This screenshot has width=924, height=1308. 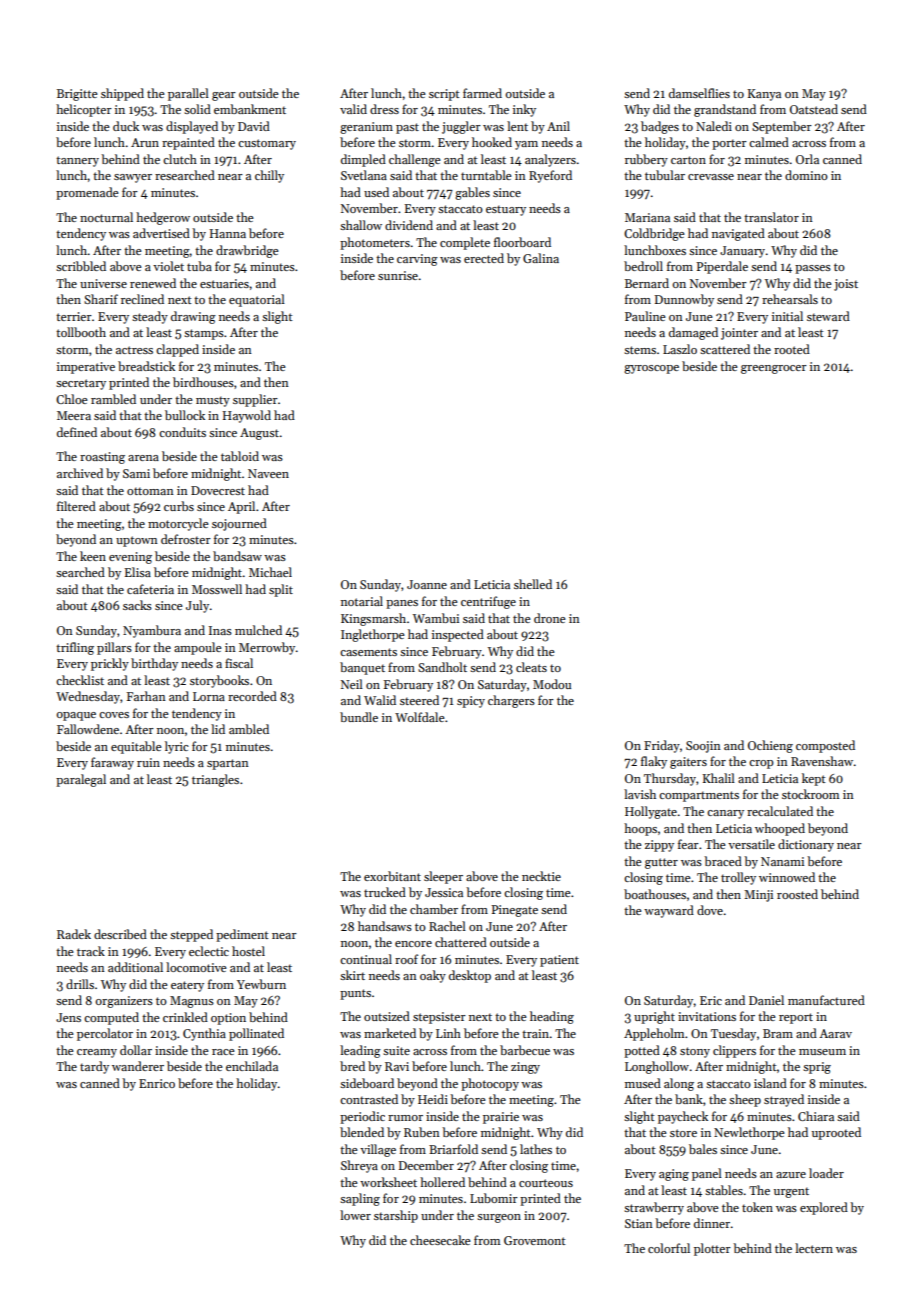 I want to click on Ochieng, so click(x=770, y=746).
